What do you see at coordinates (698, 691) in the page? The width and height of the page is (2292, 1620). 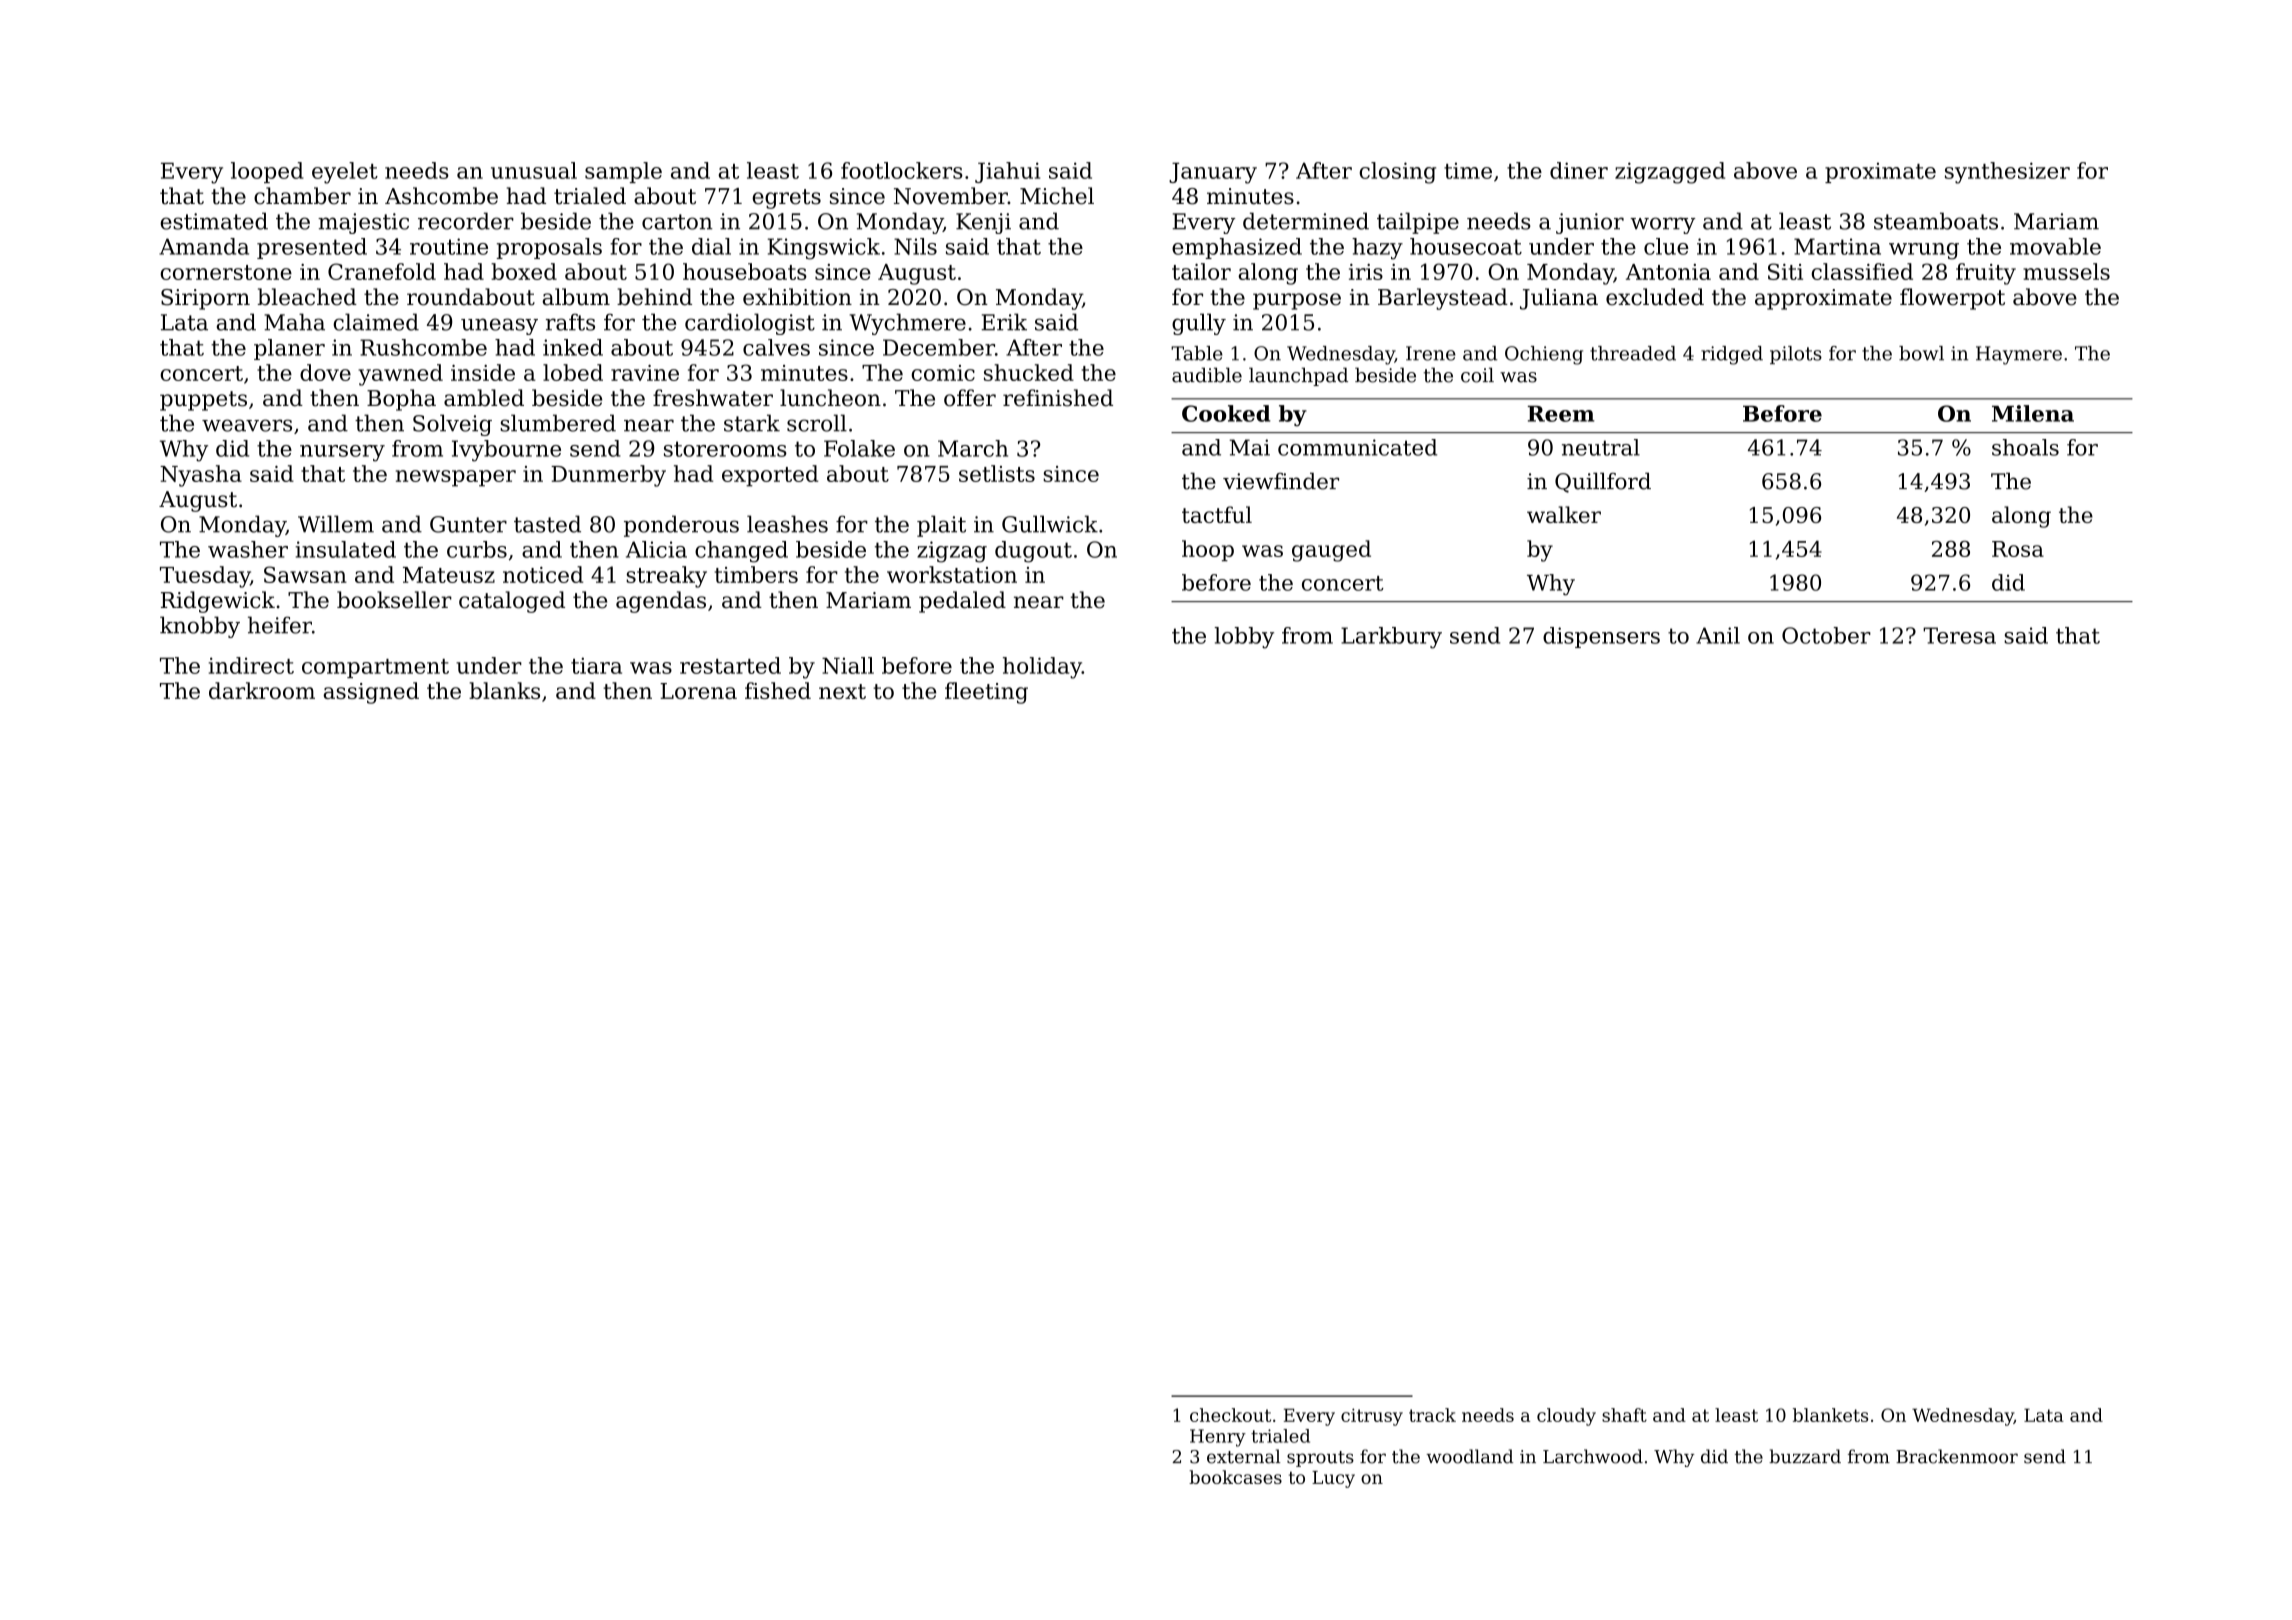 I see `Lorena` at bounding box center [698, 691].
